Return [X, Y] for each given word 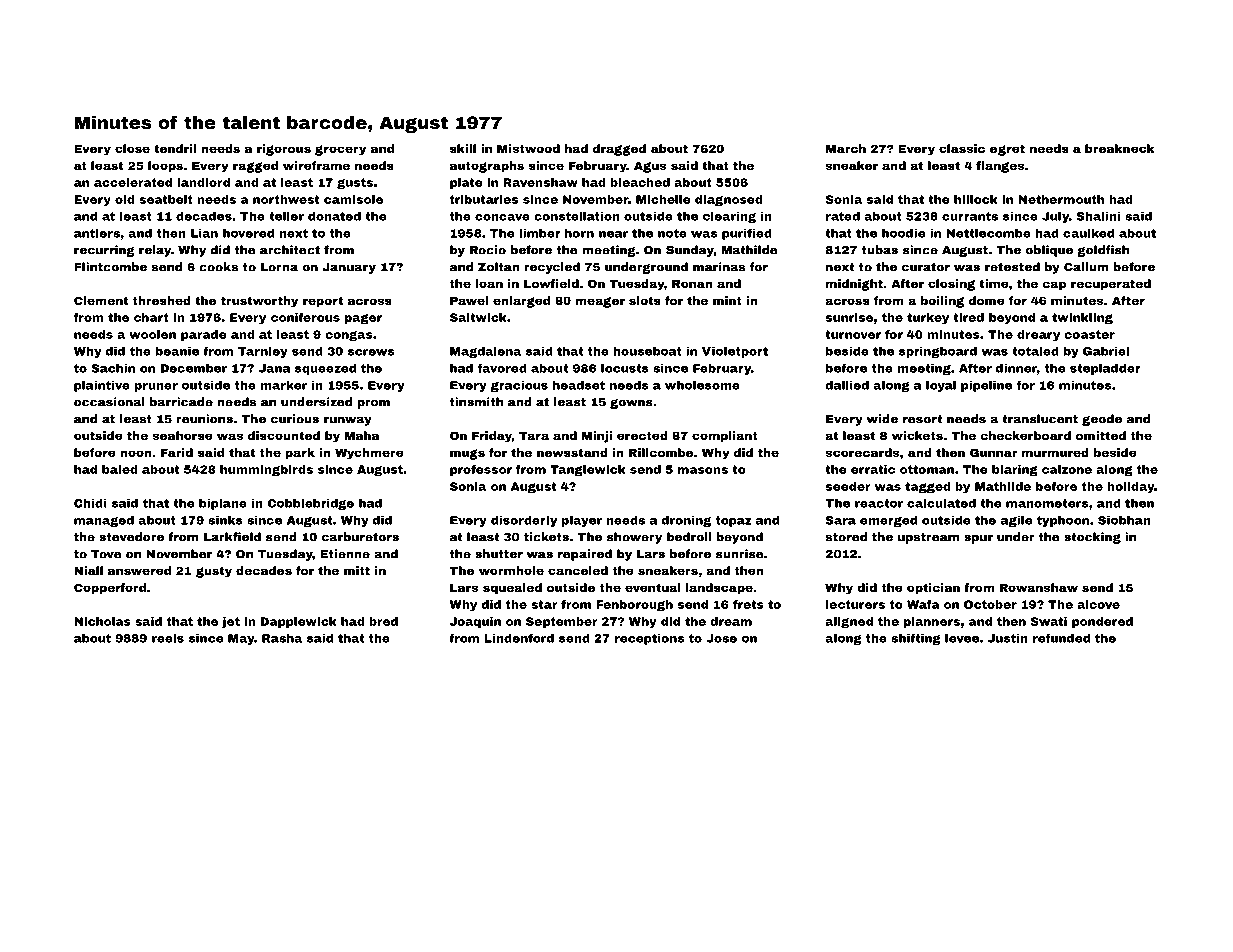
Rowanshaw [1039, 587]
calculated [941, 503]
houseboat [647, 351]
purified [747, 234]
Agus [650, 167]
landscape [719, 589]
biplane [223, 504]
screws [371, 352]
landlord [203, 182]
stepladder [1105, 369]
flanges [1000, 167]
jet [231, 623]
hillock [976, 199]
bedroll [689, 537]
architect [290, 250]
